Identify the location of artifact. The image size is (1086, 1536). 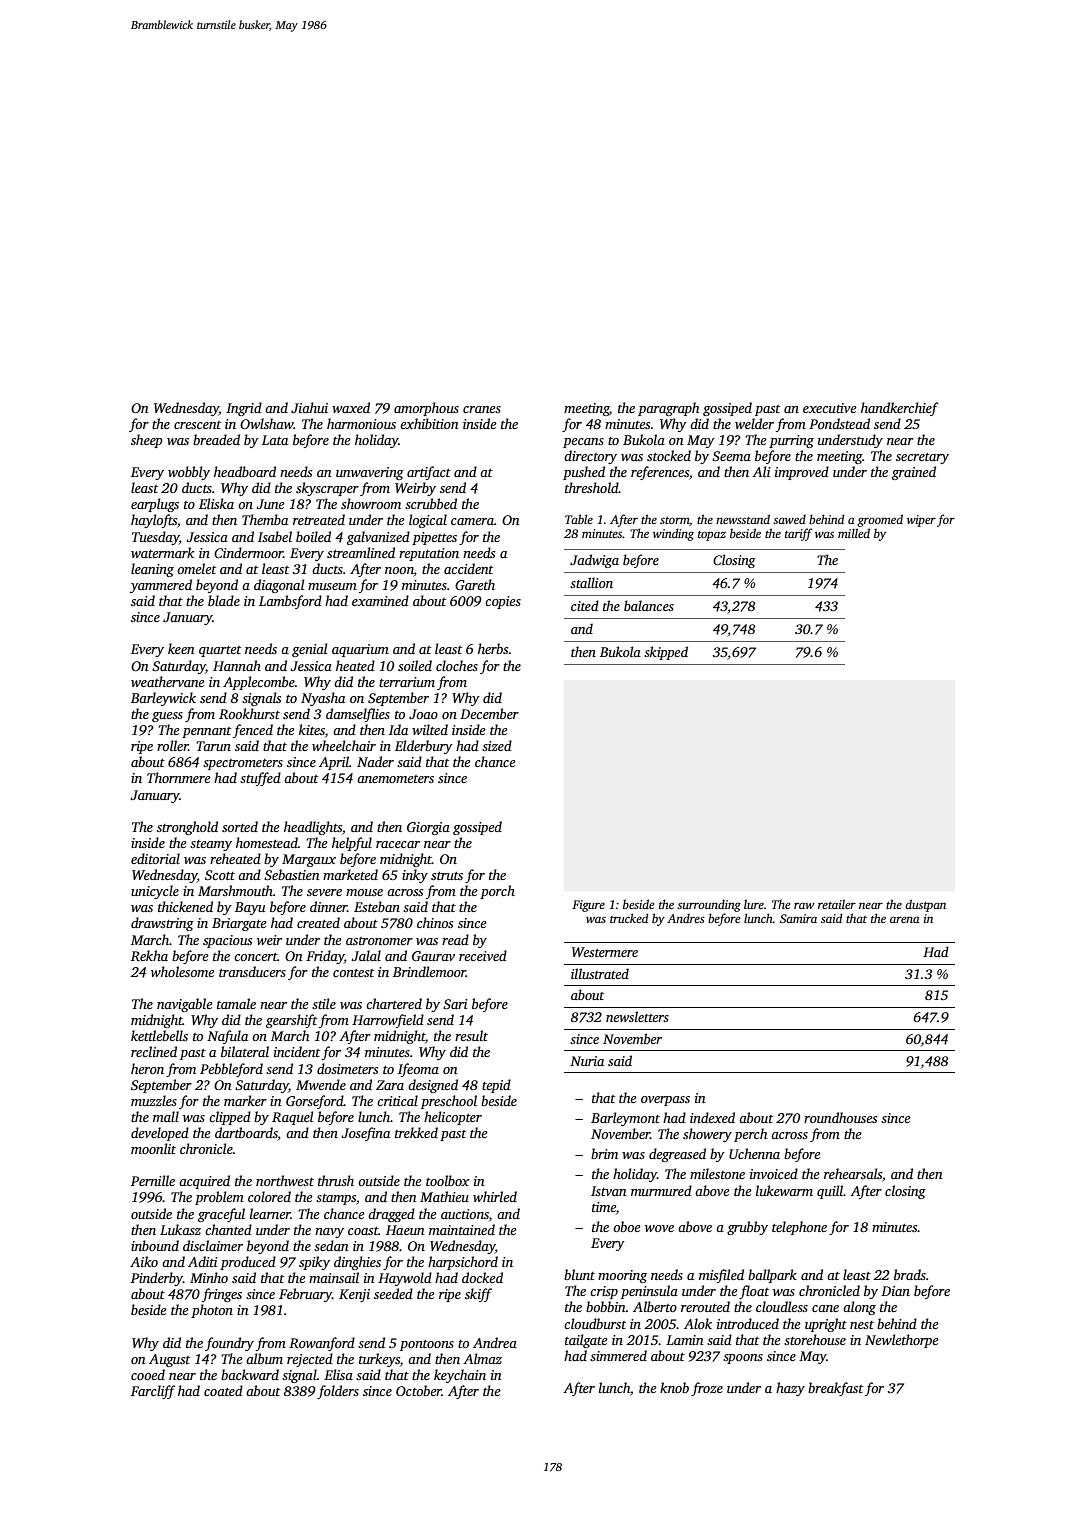
(429, 473).
